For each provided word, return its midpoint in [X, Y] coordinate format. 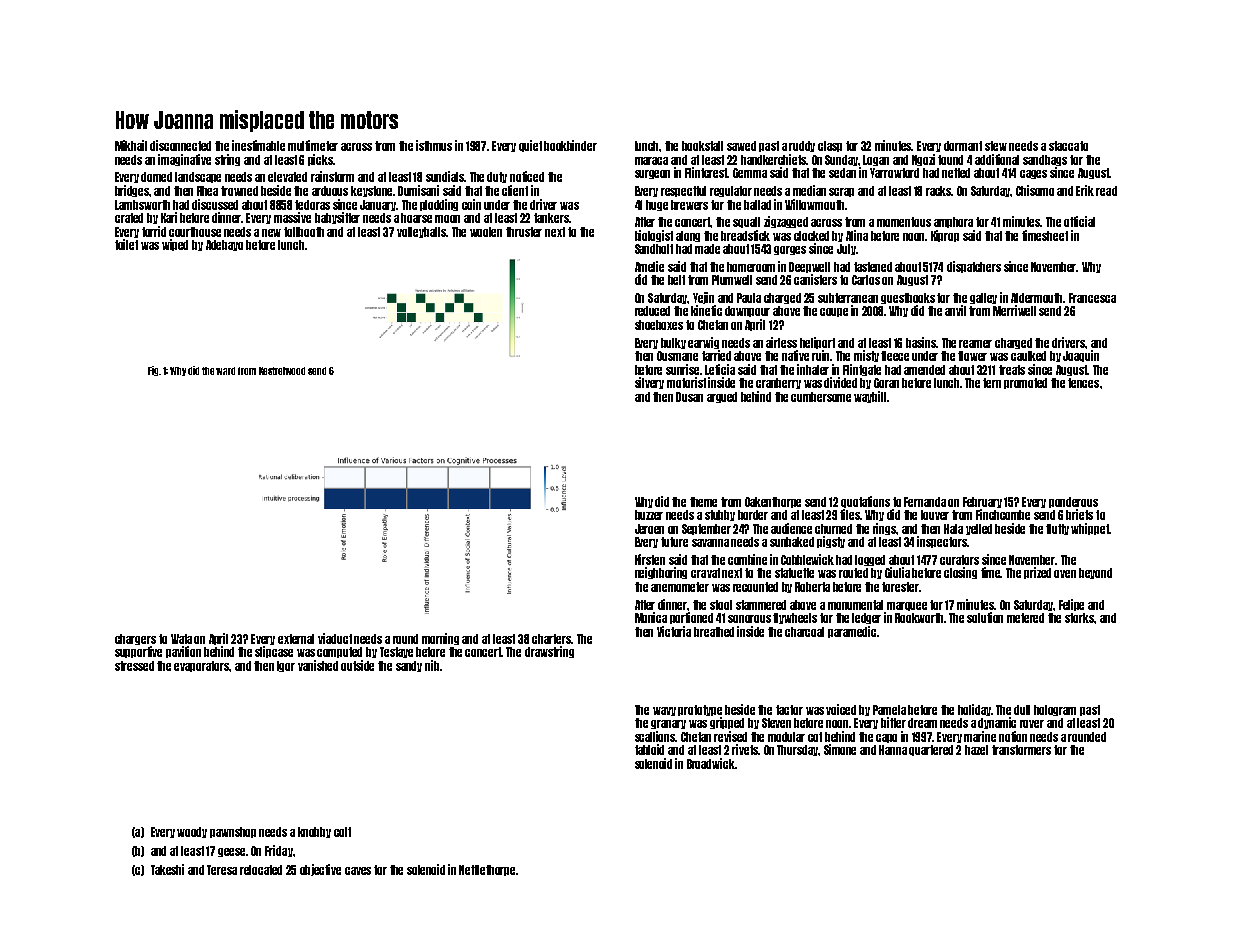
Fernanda [925, 502]
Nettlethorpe [487, 870]
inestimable [258, 145]
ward [225, 371]
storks [1080, 618]
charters [552, 639]
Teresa [222, 870]
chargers [135, 639]
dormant [963, 146]
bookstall [702, 146]
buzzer [649, 515]
